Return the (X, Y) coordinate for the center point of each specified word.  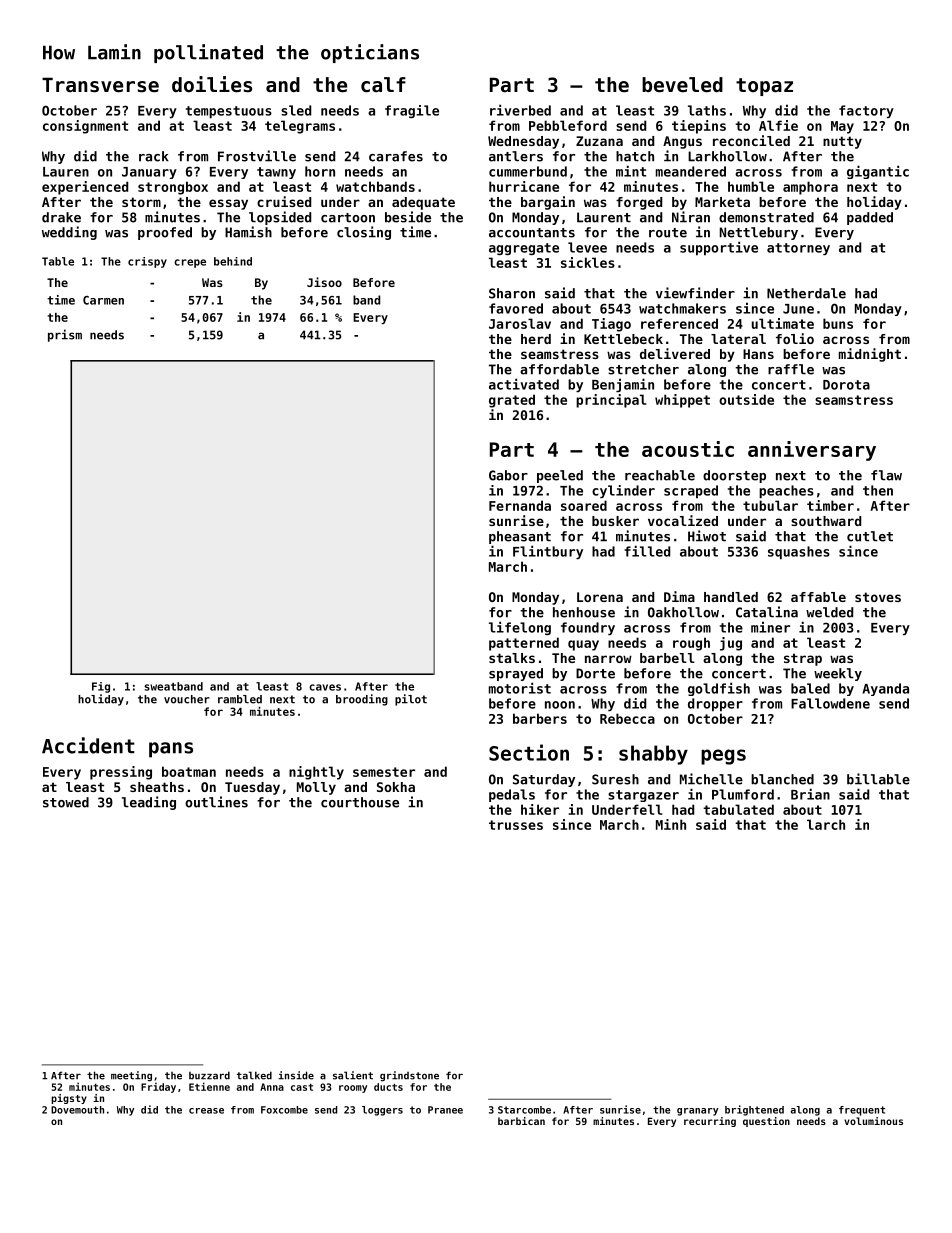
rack (154, 156)
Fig (101, 687)
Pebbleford (568, 125)
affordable (559, 369)
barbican (521, 1121)
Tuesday (252, 788)
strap (803, 659)
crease (206, 1111)
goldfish (719, 689)
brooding (362, 700)
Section (529, 752)
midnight (870, 355)
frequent (862, 1111)
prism (65, 335)
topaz (764, 87)
